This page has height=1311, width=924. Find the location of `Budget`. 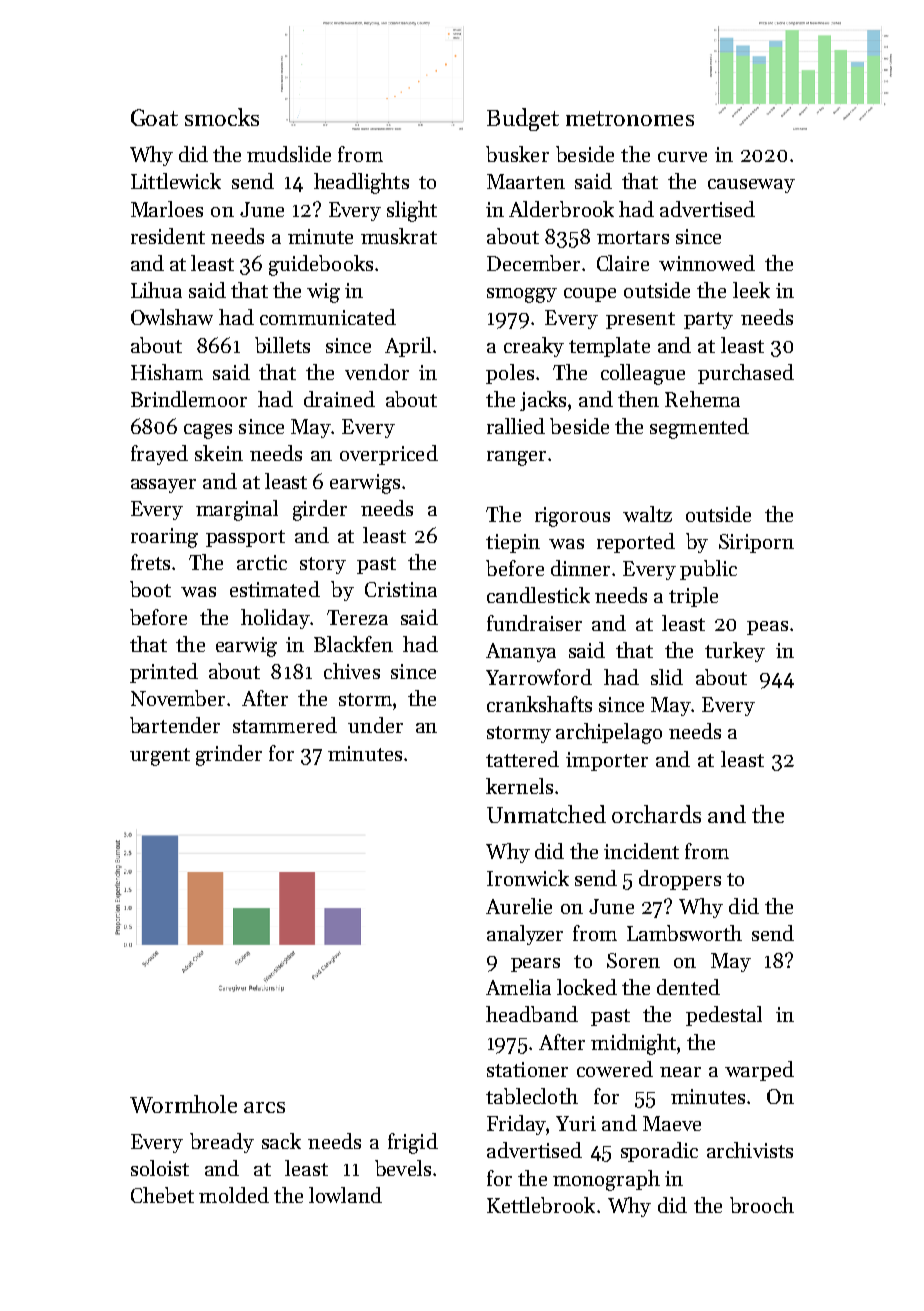

Budget is located at coordinates (523, 119).
